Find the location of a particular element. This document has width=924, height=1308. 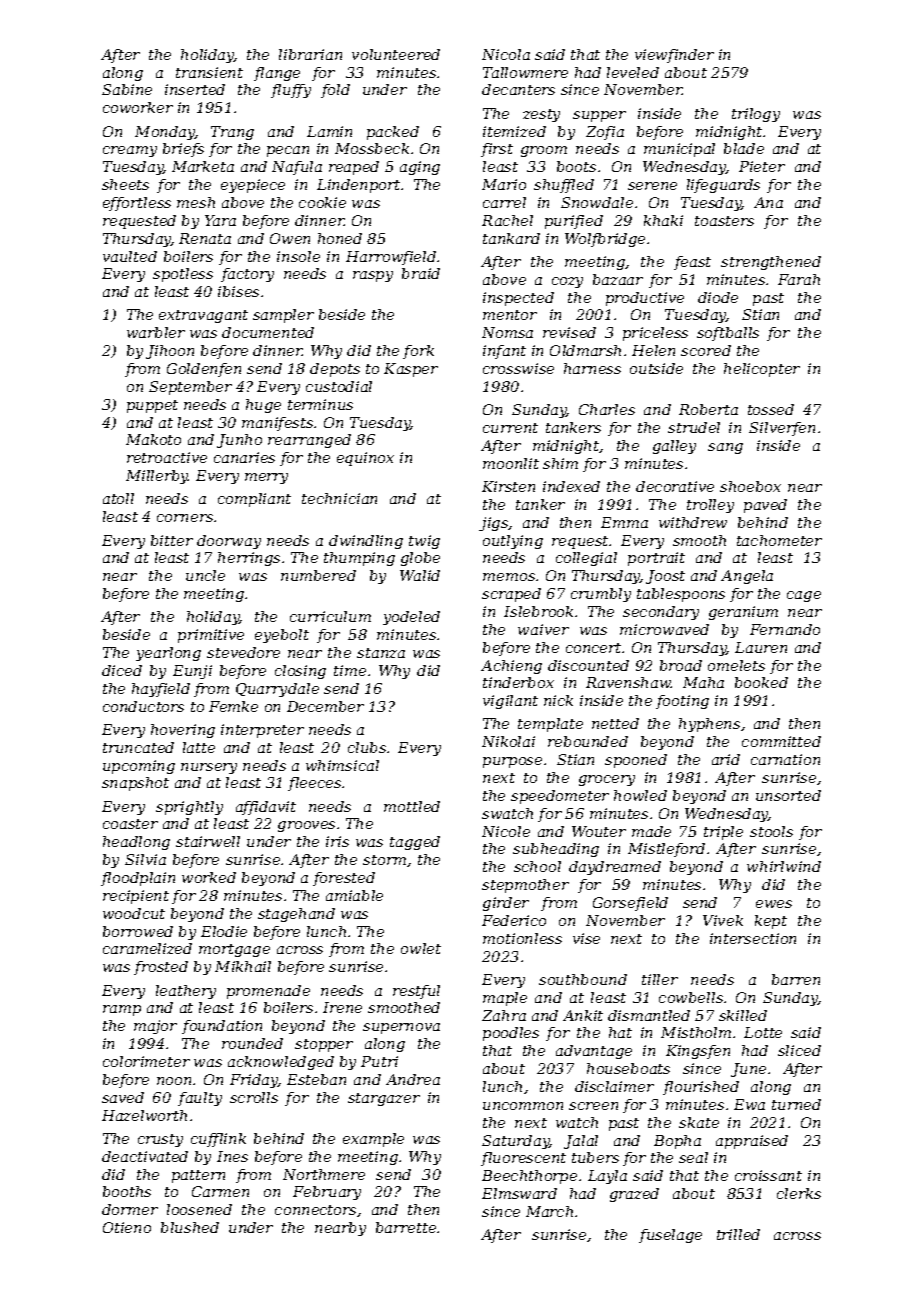

fuselage is located at coordinates (670, 1236).
